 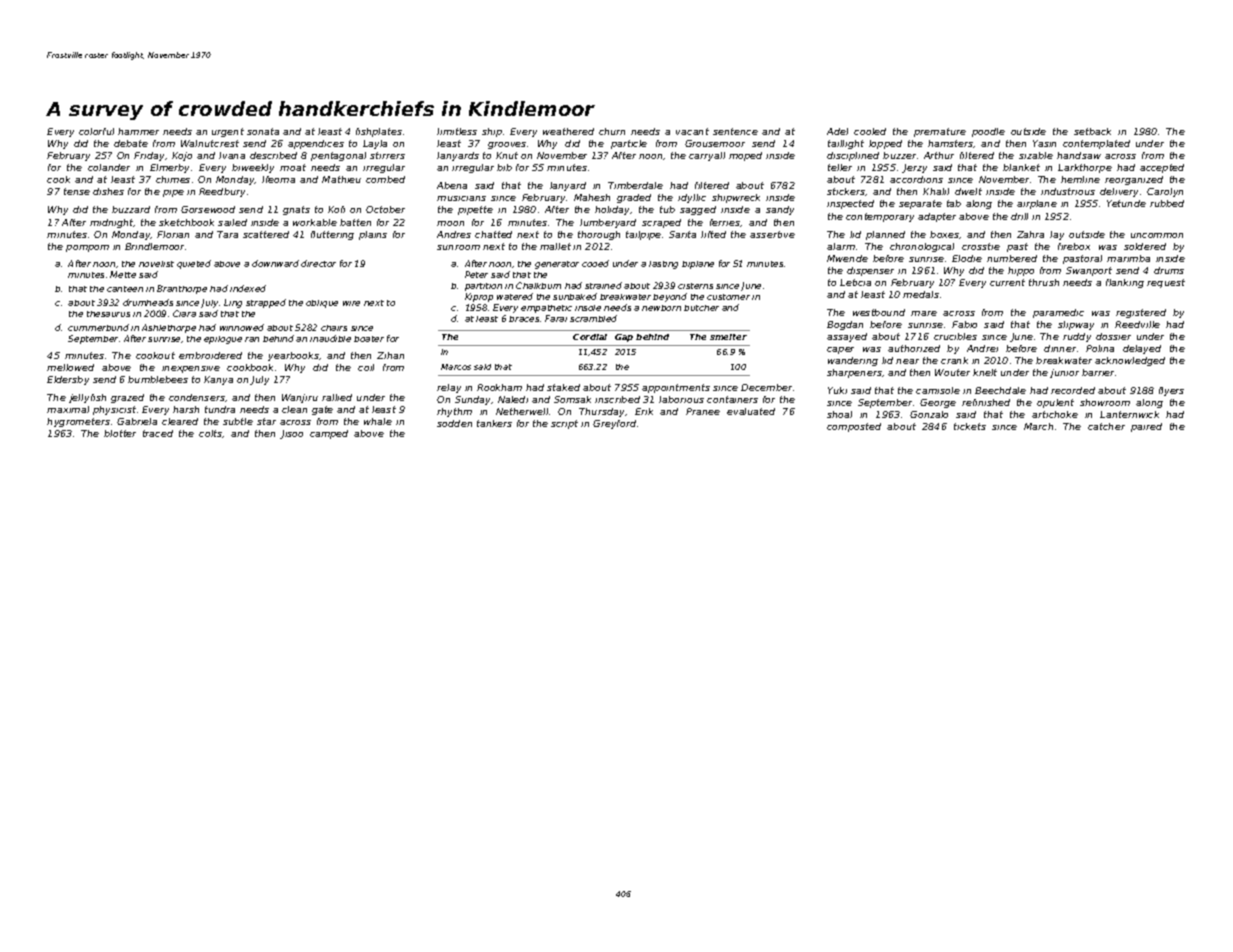 I want to click on Reedbury, so click(x=222, y=192).
